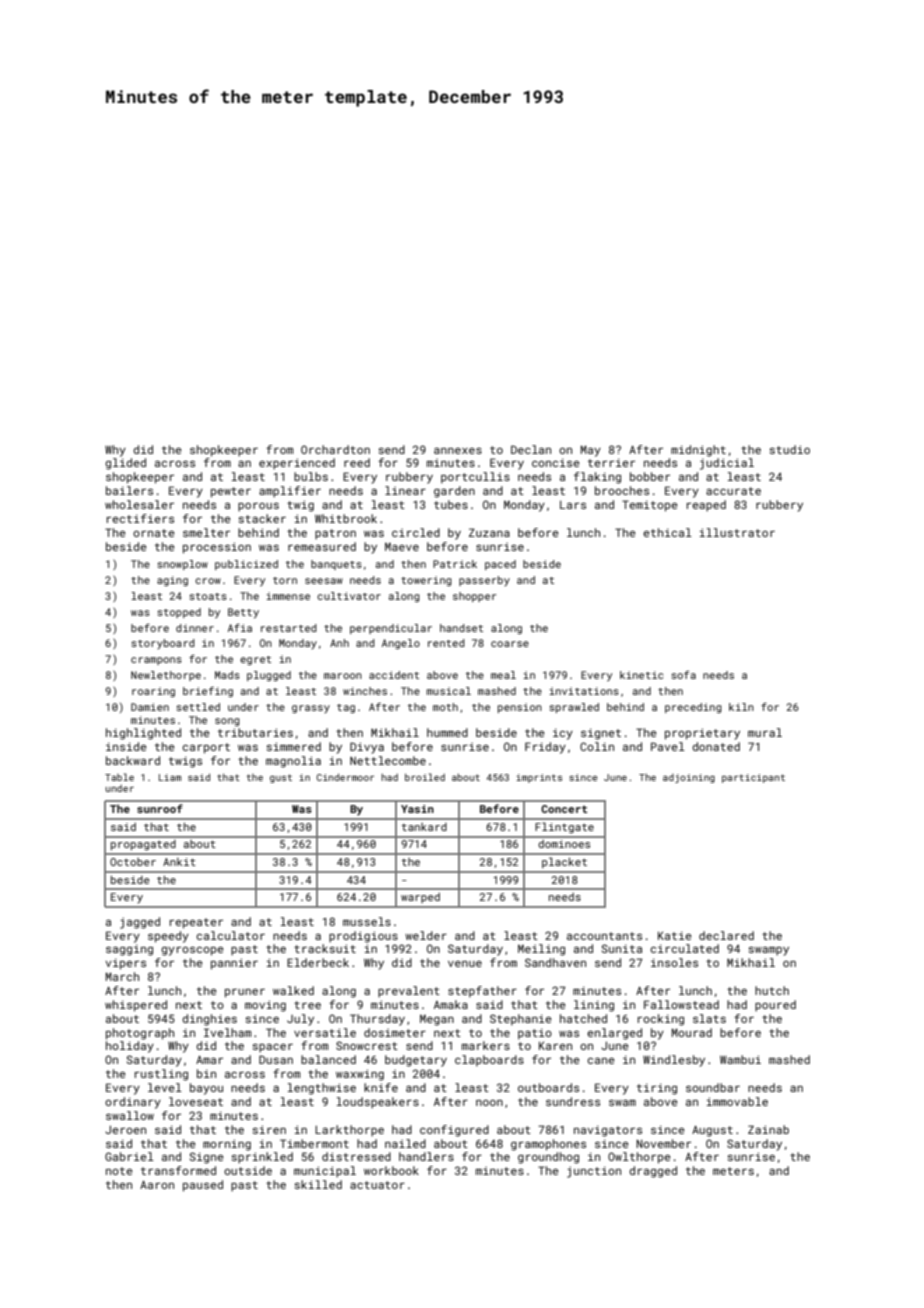  What do you see at coordinates (726, 935) in the document?
I see `declared` at bounding box center [726, 935].
